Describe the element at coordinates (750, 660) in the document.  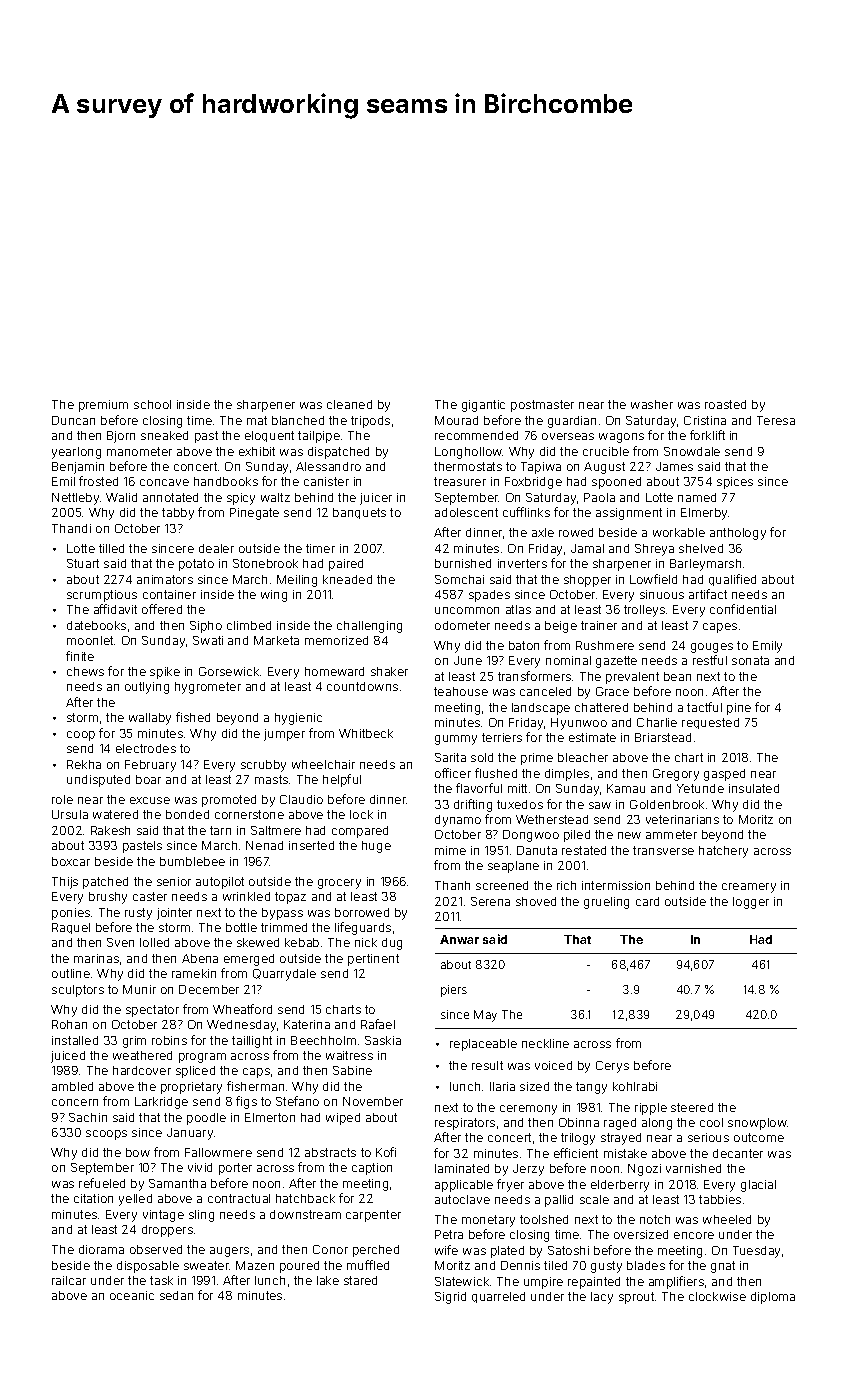
I see `sonata` at that location.
